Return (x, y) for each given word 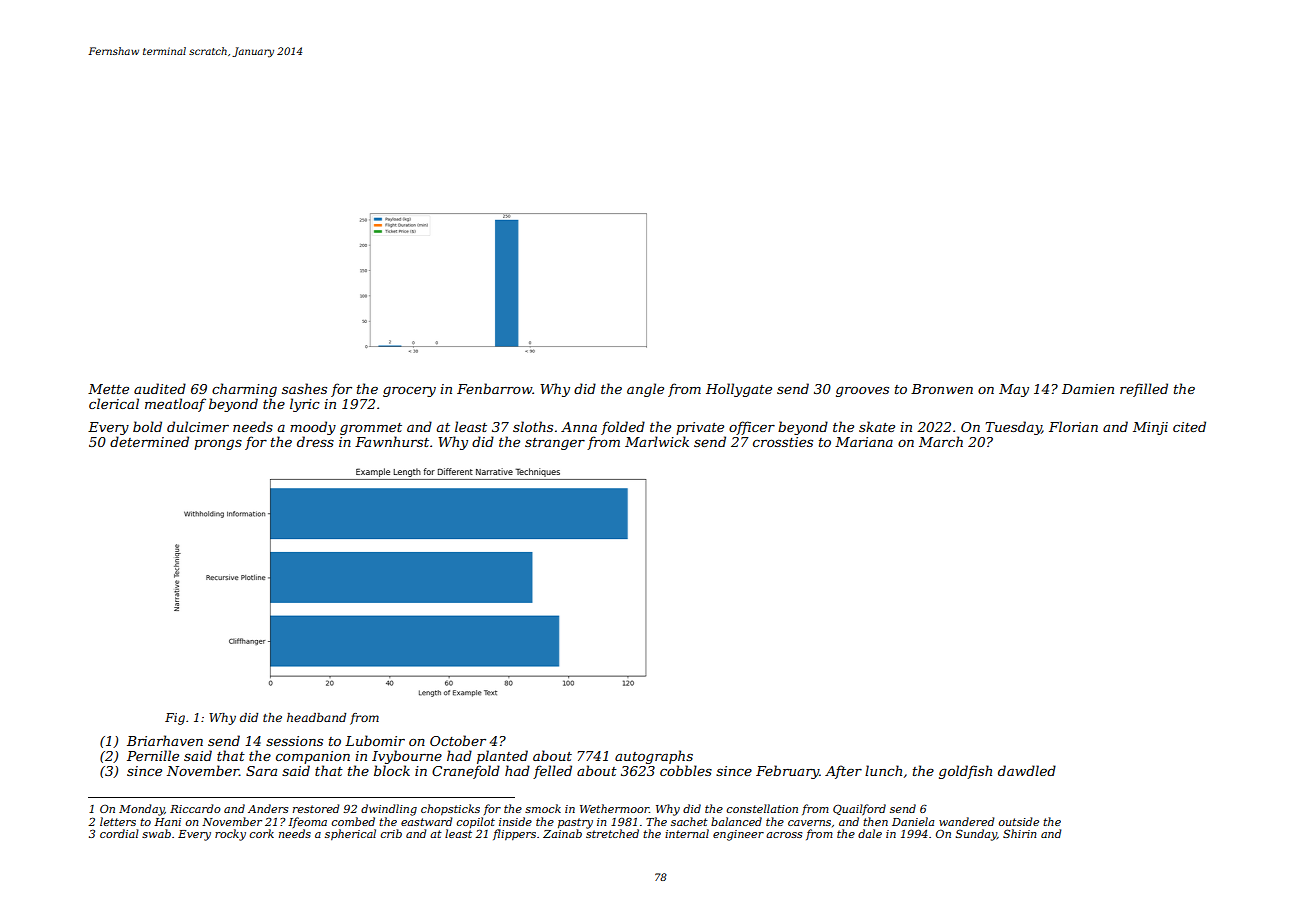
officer (752, 428)
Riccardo (195, 808)
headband (316, 717)
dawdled (1027, 770)
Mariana (864, 442)
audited (160, 388)
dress (315, 441)
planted (502, 757)
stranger (555, 444)
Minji (1150, 428)
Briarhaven (165, 740)
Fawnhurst (392, 441)
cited (1189, 426)
